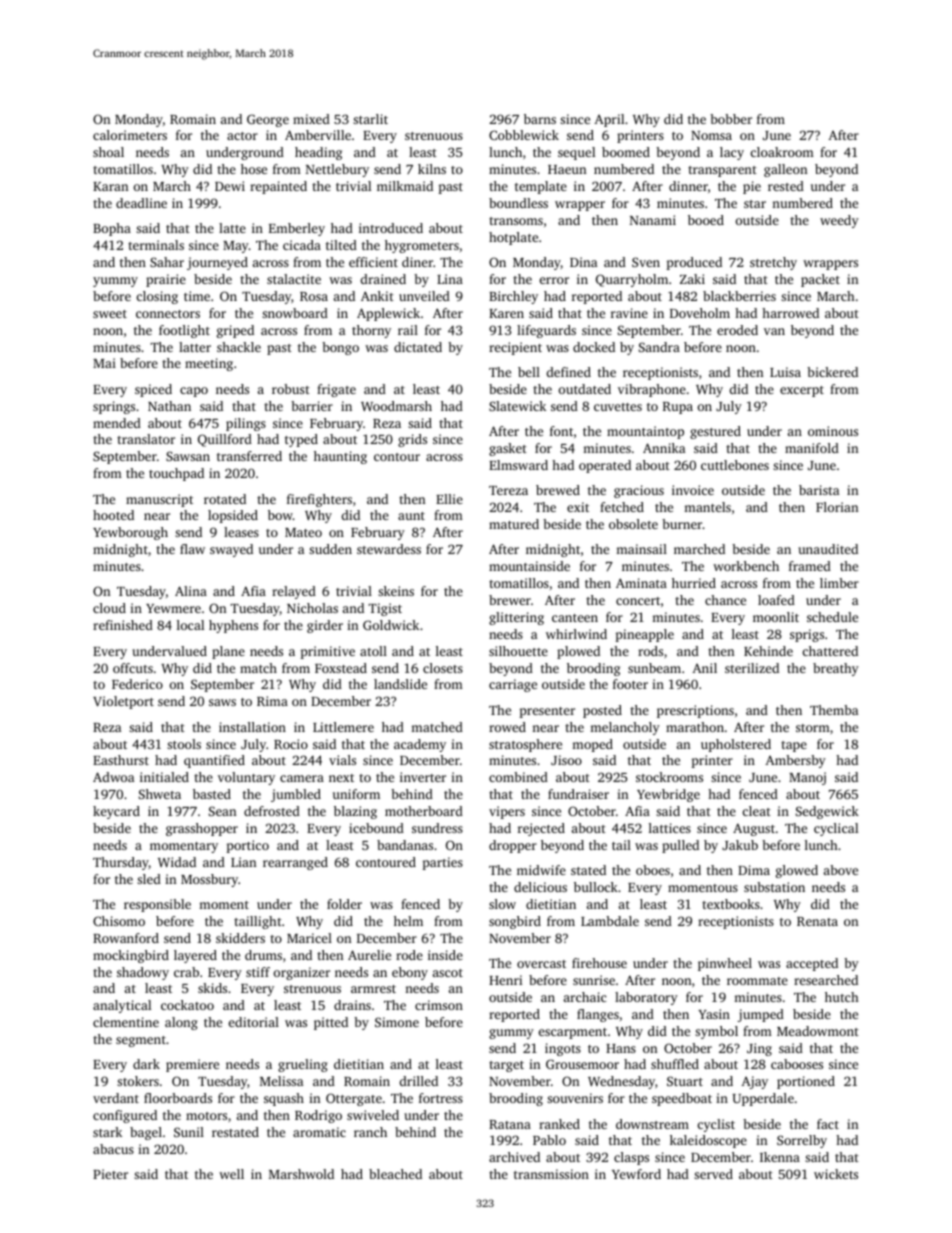 Image resolution: width=952 pixels, height=1233 pixels. Describe the element at coordinates (584, 389) in the screenshot. I see `outdated` at that location.
